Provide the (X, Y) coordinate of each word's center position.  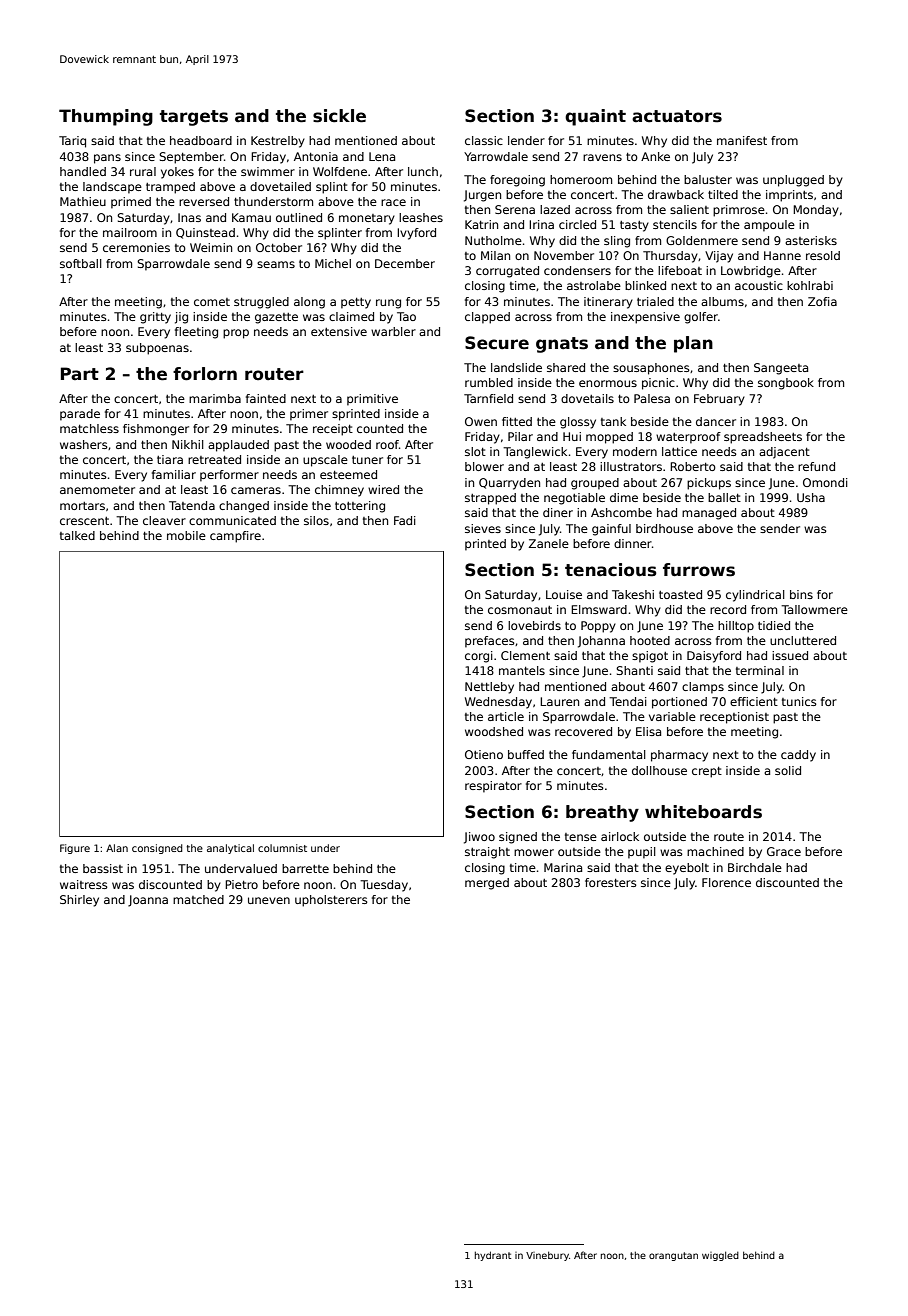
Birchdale (755, 867)
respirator (493, 787)
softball (81, 263)
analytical (230, 849)
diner (558, 512)
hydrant (493, 1256)
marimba (215, 398)
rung (388, 304)
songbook (786, 384)
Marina (563, 867)
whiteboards (703, 812)
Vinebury (547, 1256)
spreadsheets (763, 438)
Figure (75, 849)
